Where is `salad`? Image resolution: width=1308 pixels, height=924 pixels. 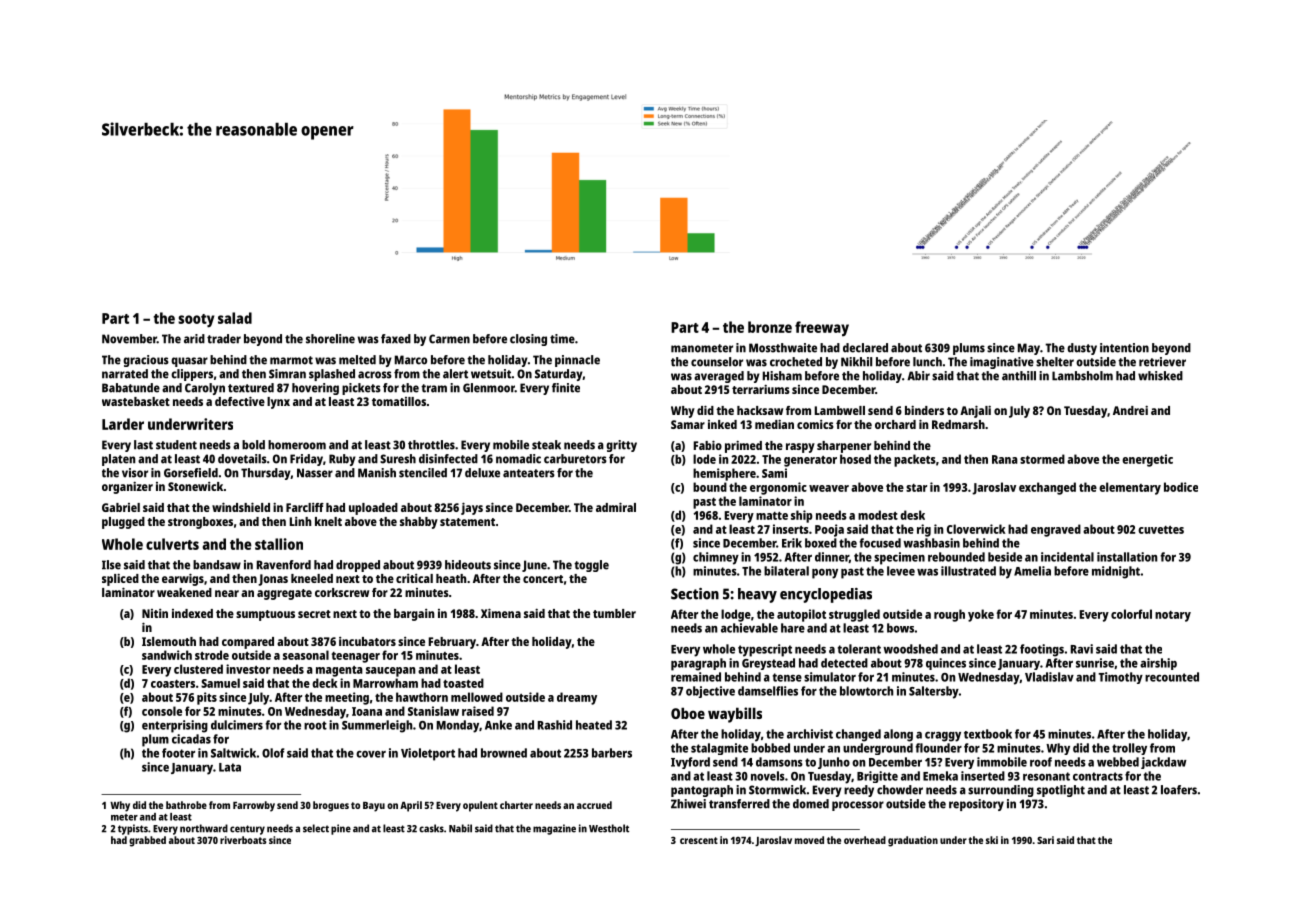 salad is located at coordinates (235, 318).
